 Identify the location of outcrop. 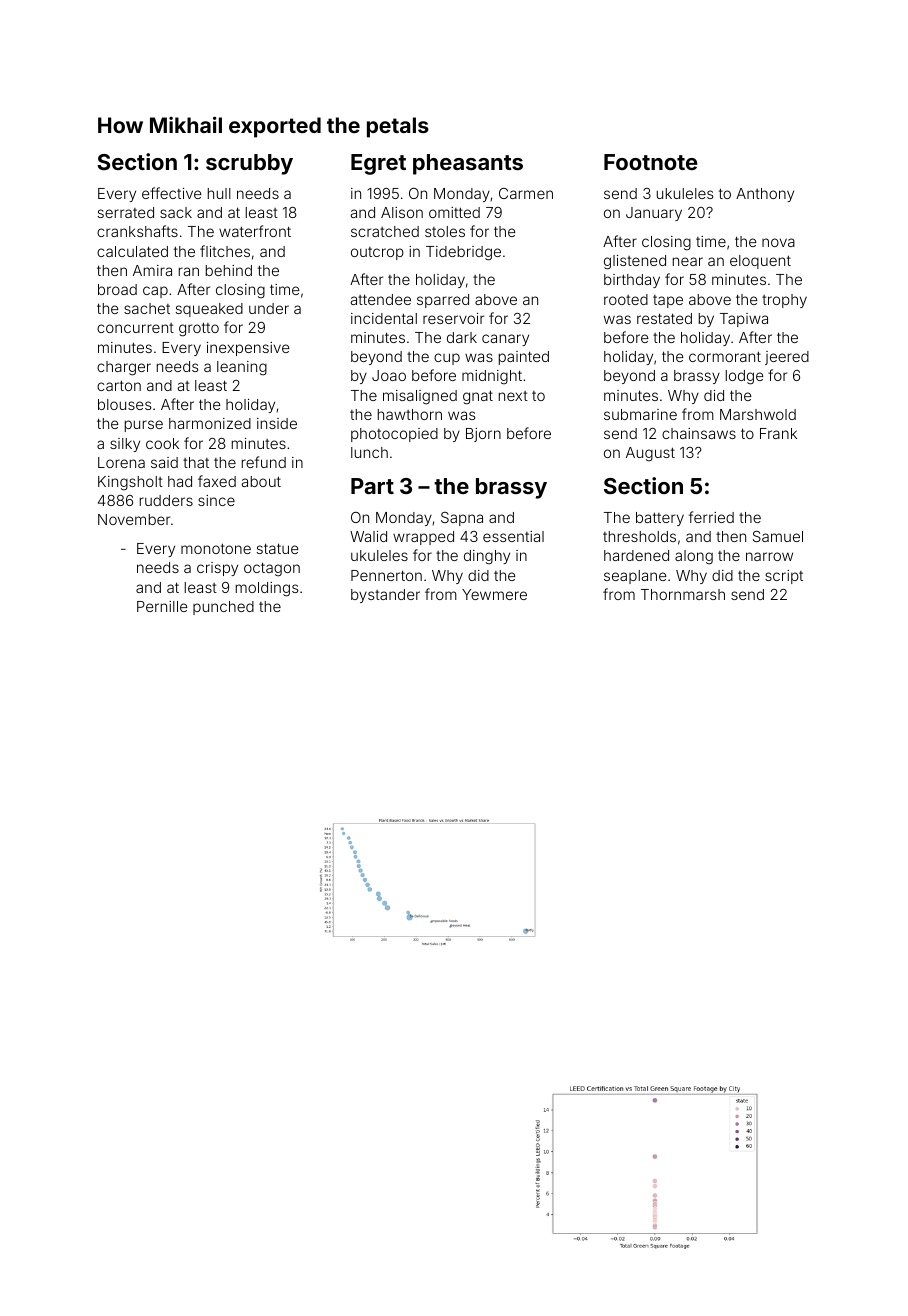
(377, 253).
